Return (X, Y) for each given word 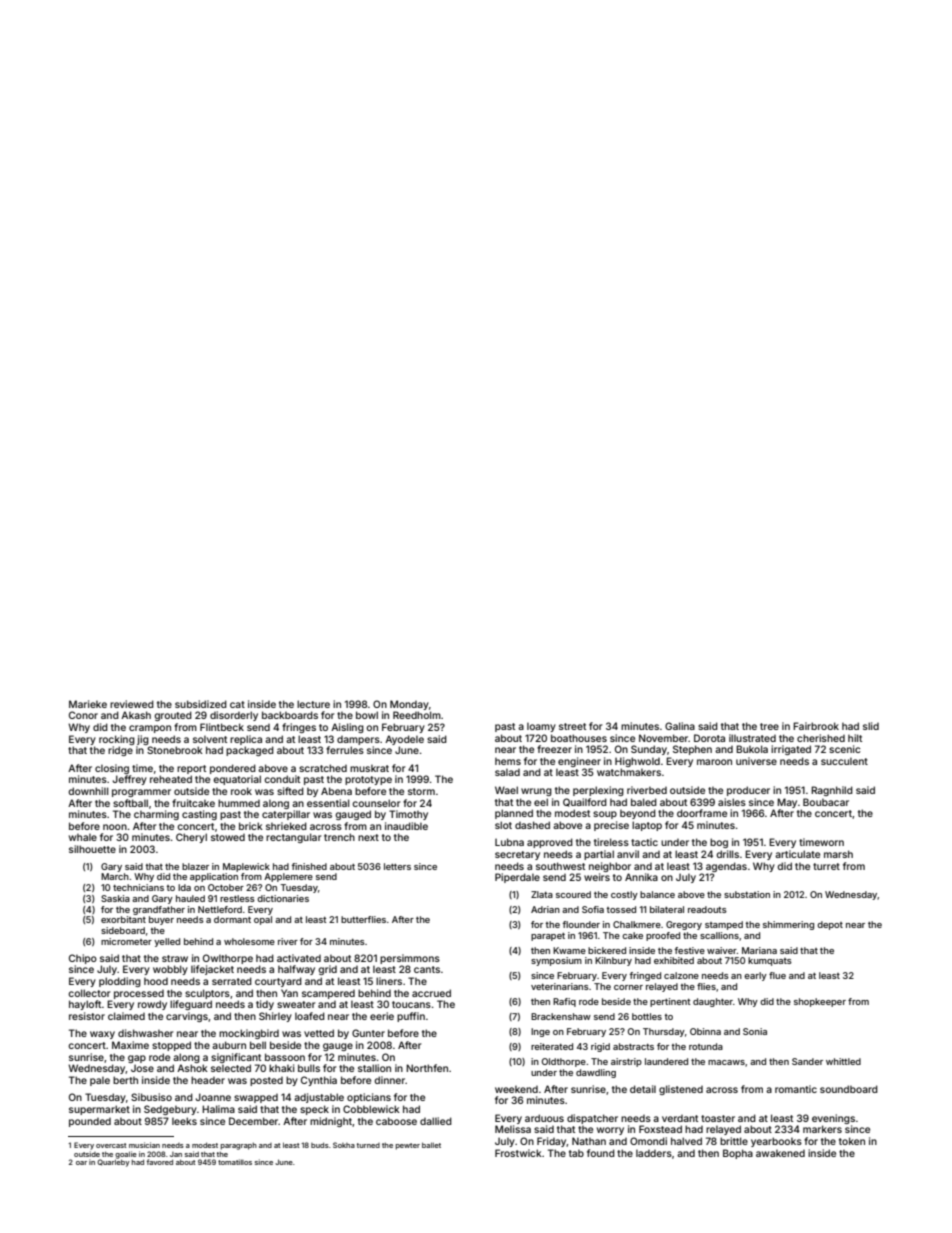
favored (160, 1162)
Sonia (755, 1031)
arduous (544, 1118)
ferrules (345, 750)
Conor (83, 715)
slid (871, 726)
